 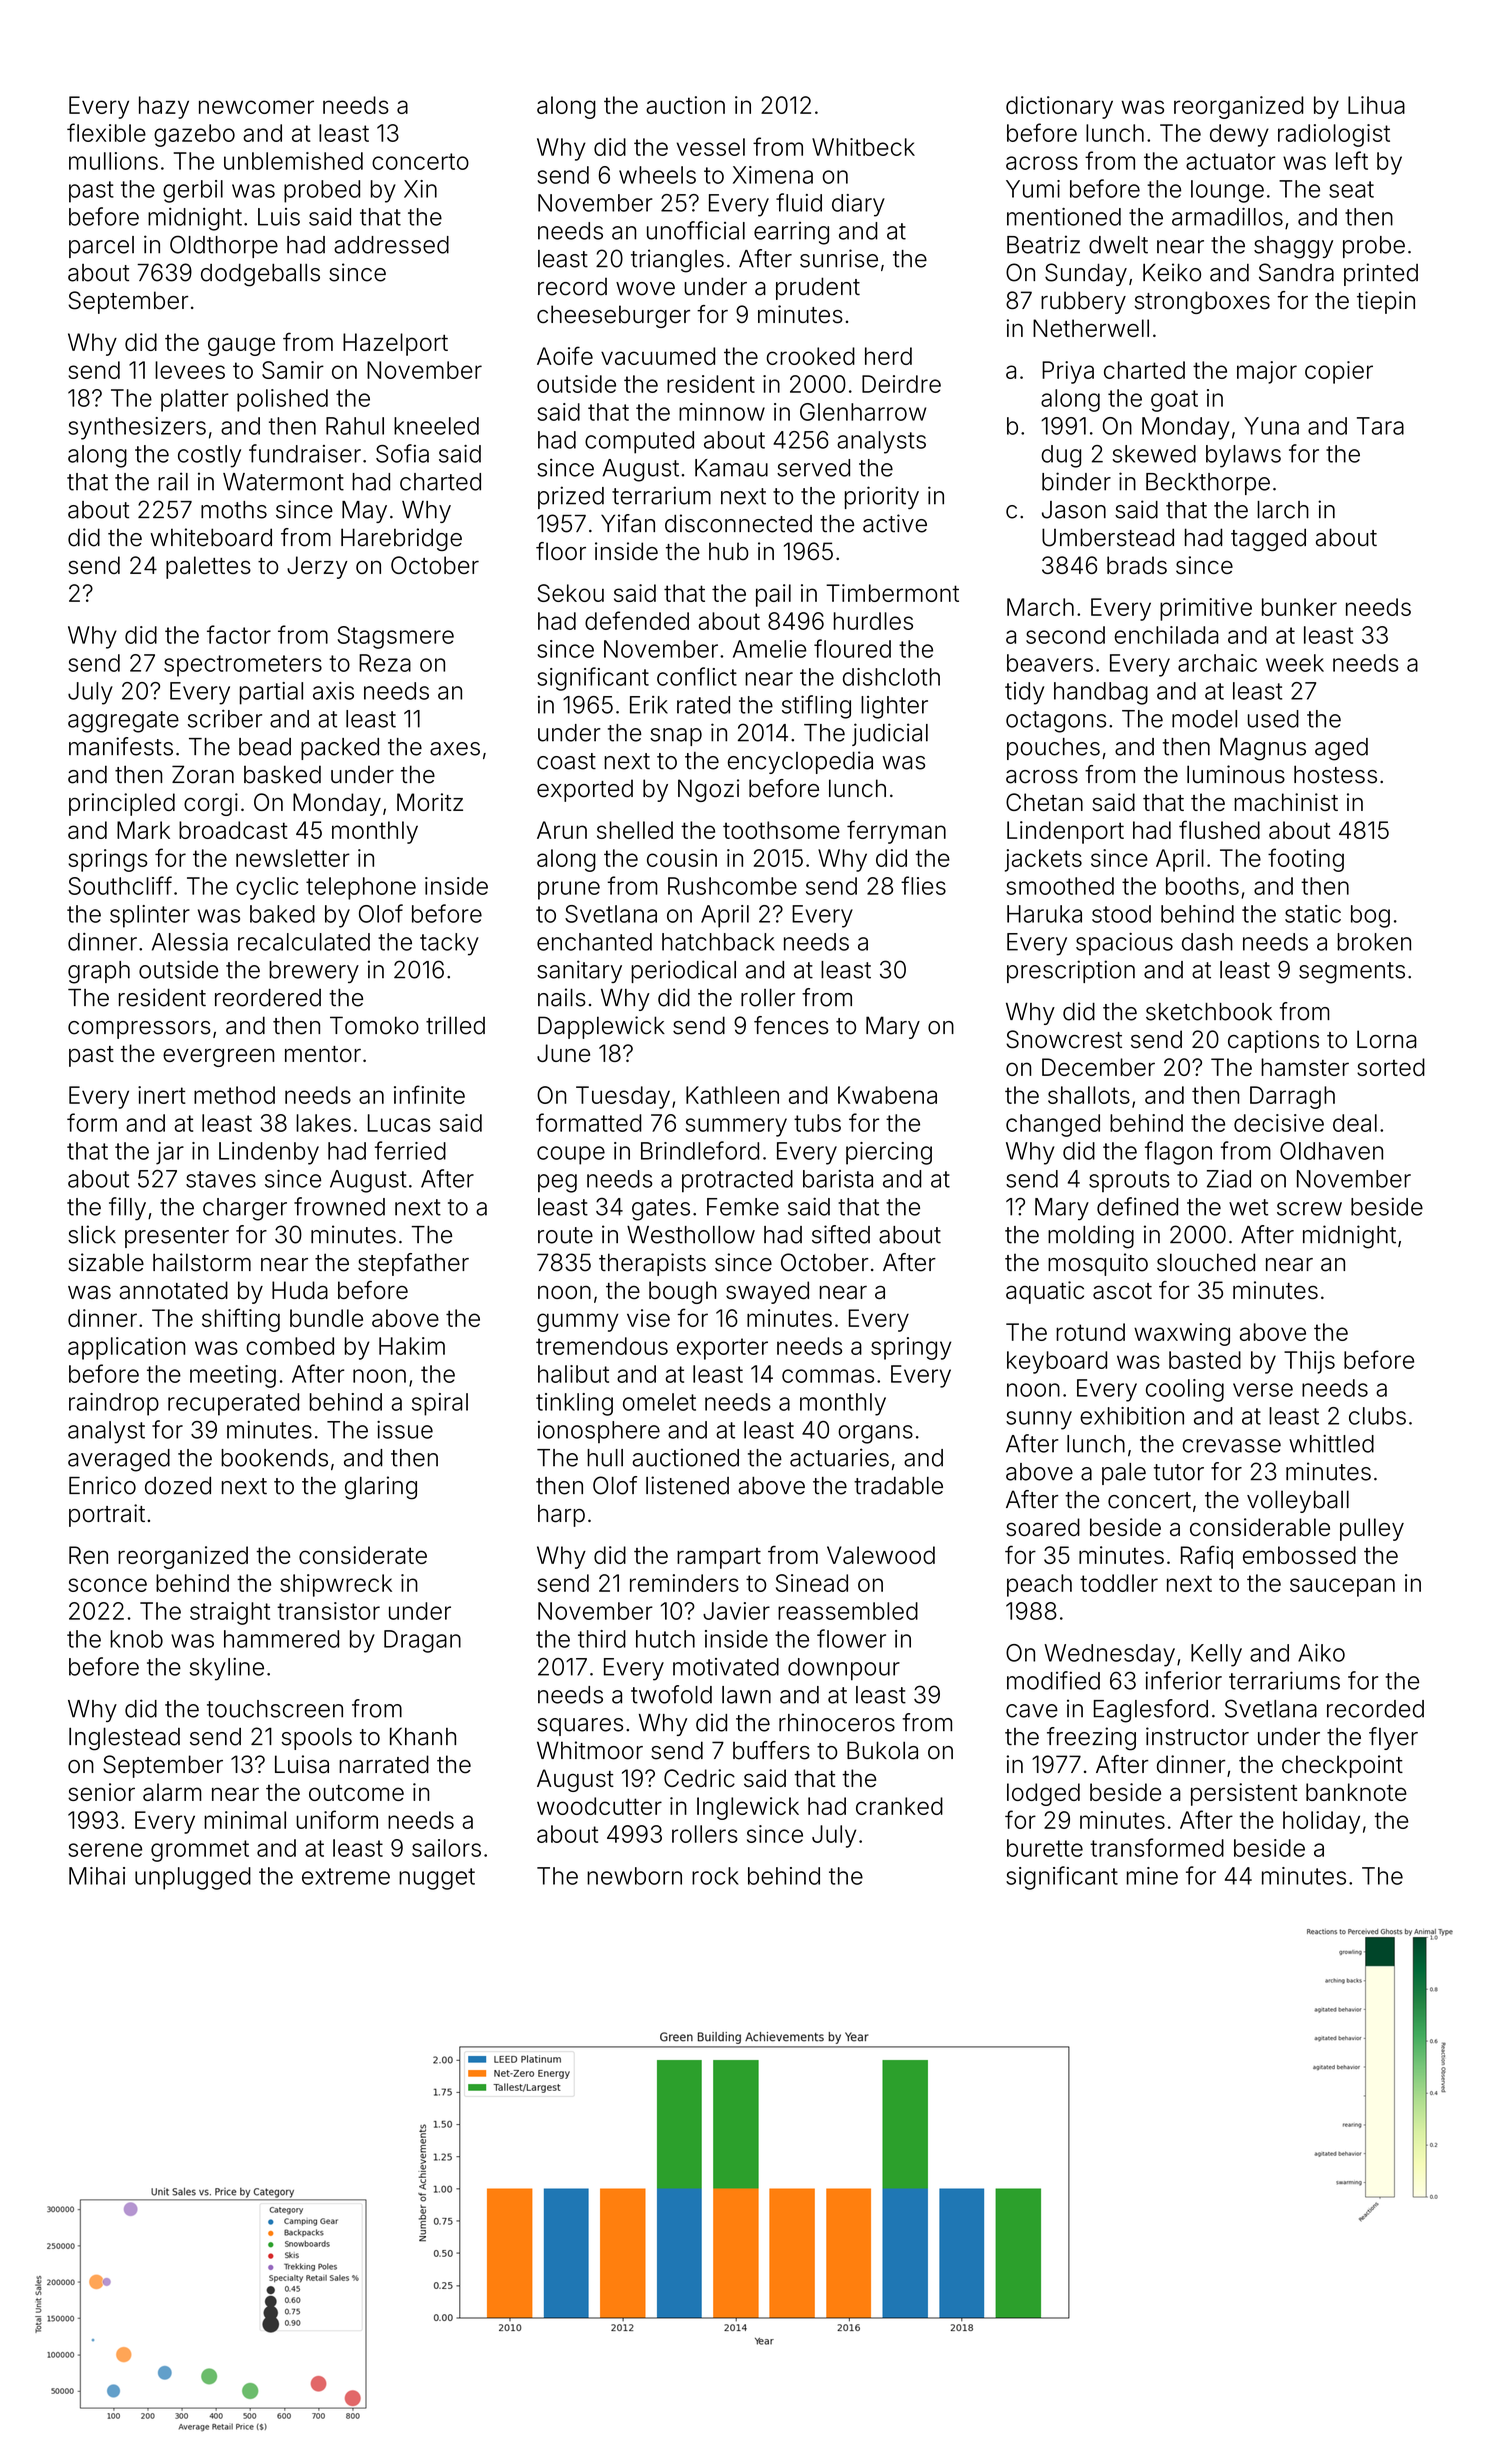 What do you see at coordinates (1376, 105) in the screenshot?
I see `Lihua` at bounding box center [1376, 105].
